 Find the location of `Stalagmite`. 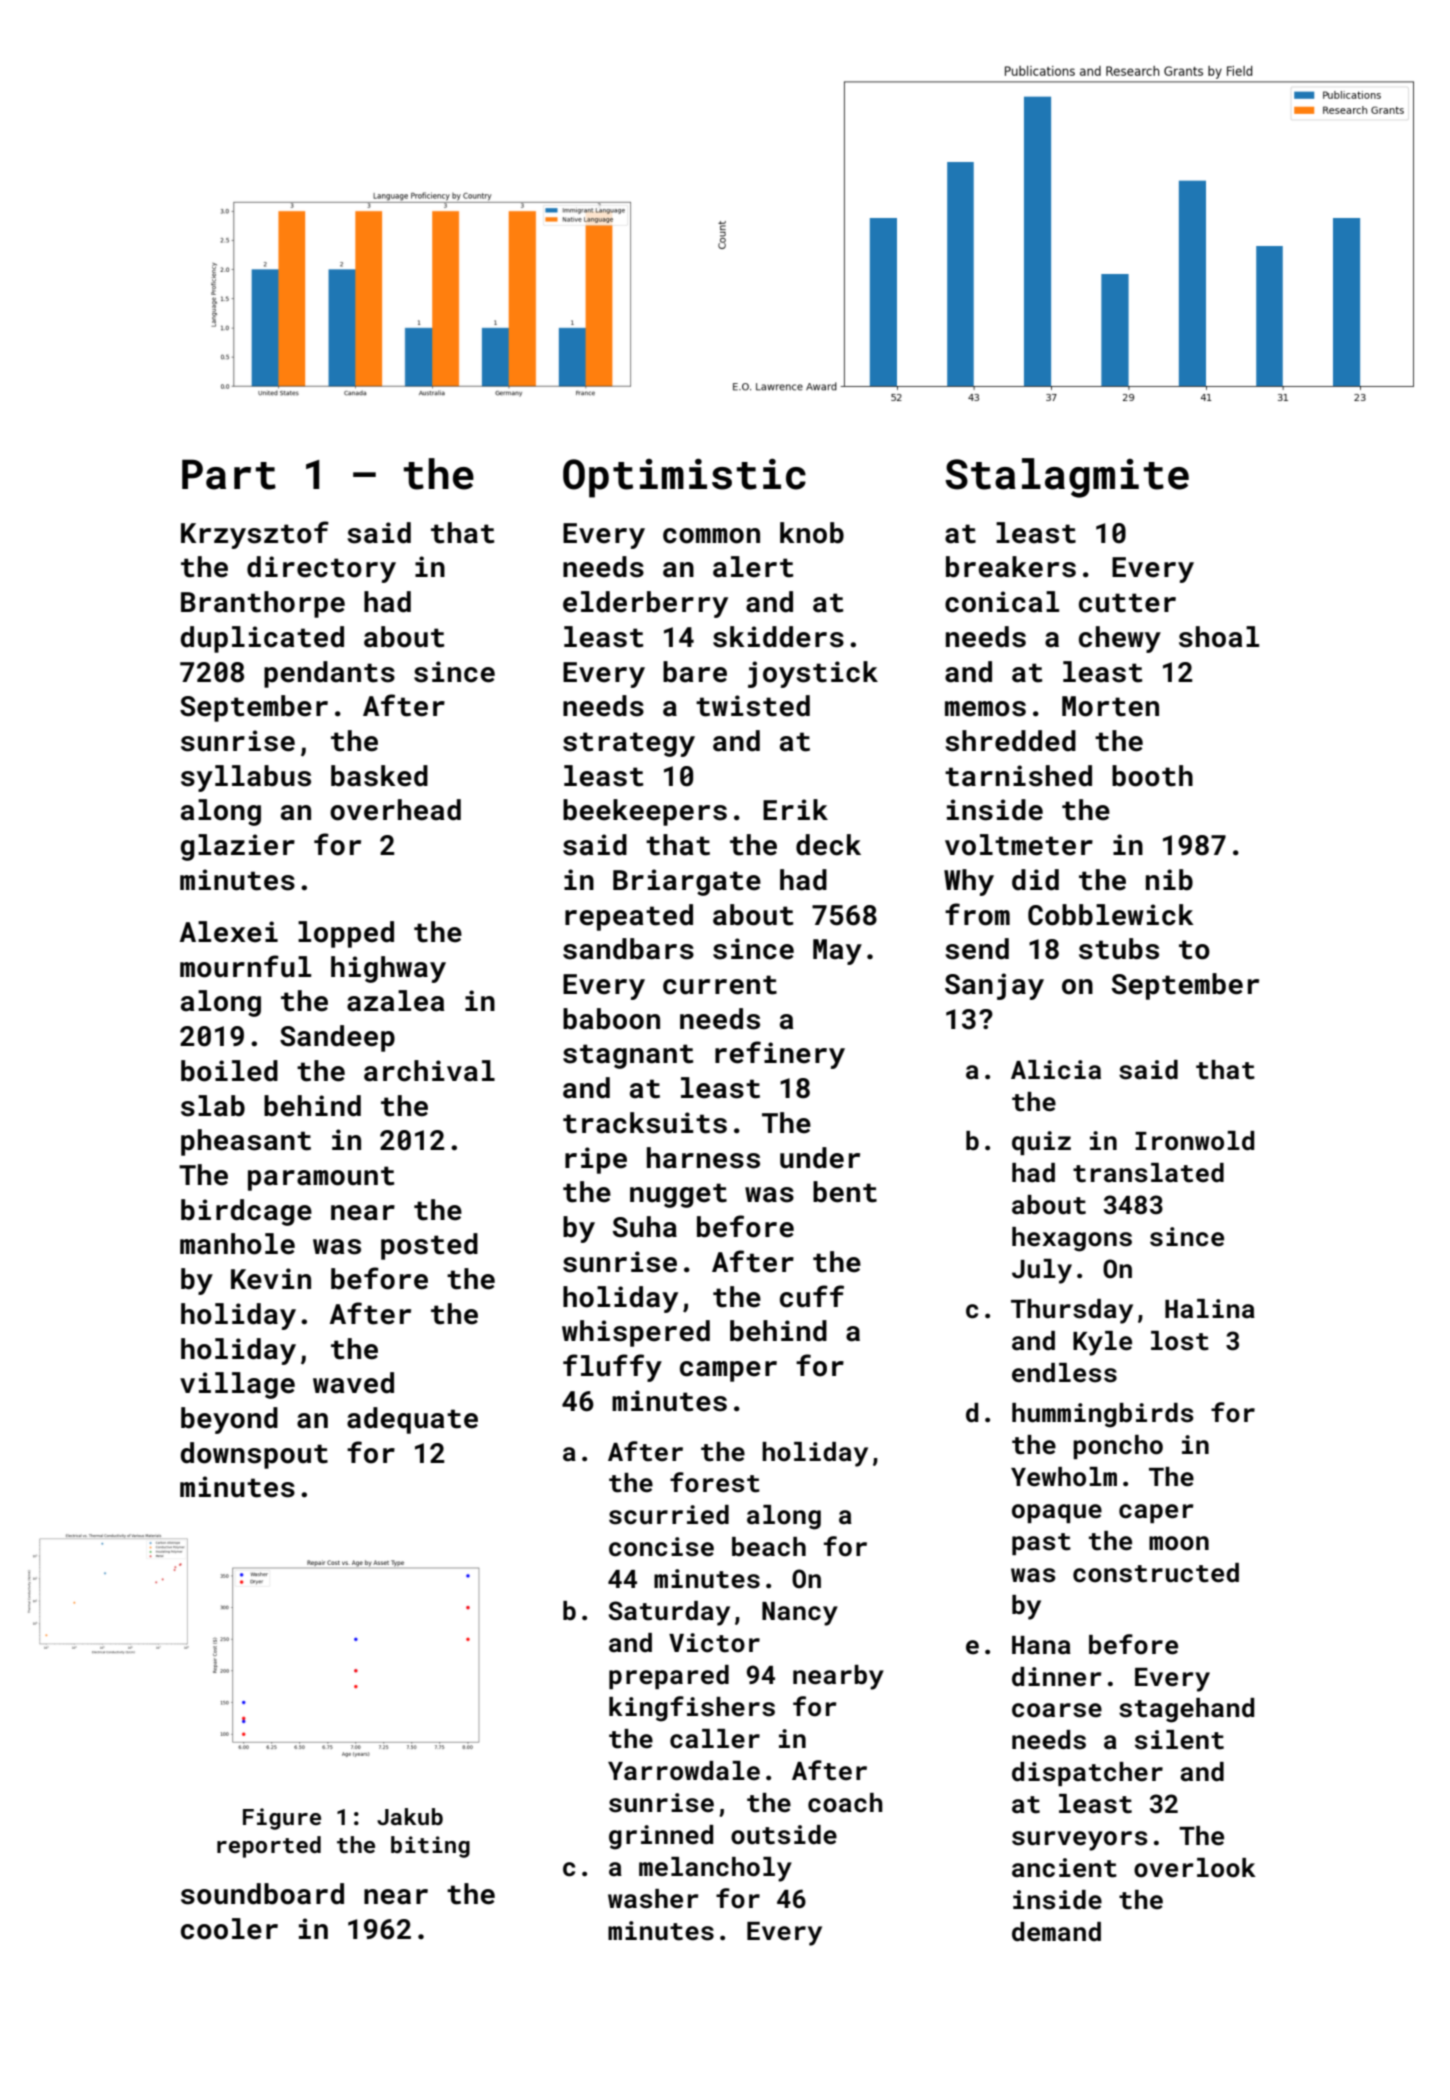

Stalagmite is located at coordinates (1067, 478).
